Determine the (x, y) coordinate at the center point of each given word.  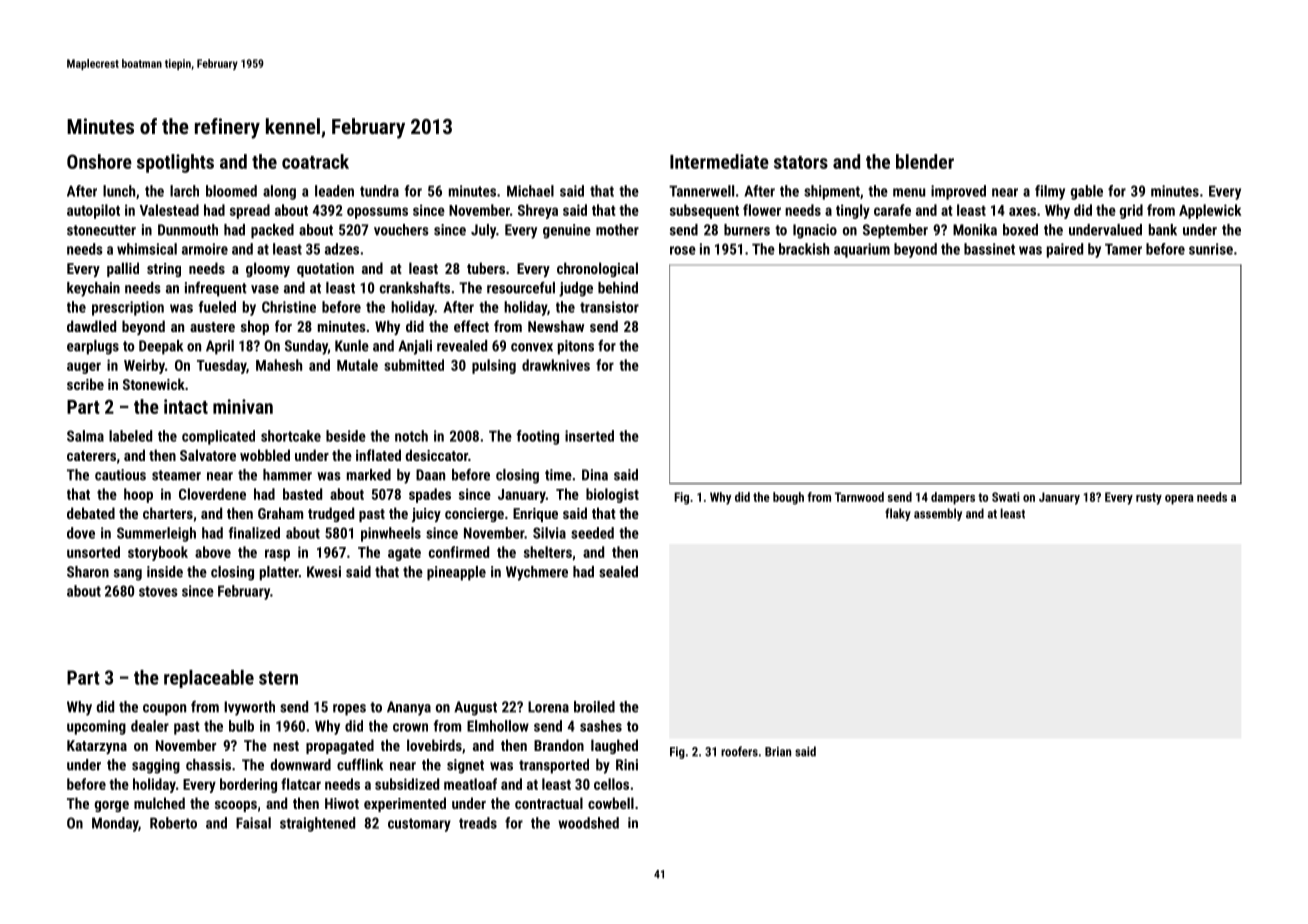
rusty (1149, 499)
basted (302, 494)
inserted (589, 436)
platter (279, 573)
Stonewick (154, 384)
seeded (592, 533)
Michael (530, 191)
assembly (938, 514)
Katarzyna (97, 747)
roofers (739, 751)
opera (1179, 500)
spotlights (175, 163)
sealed (618, 572)
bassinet (989, 249)
